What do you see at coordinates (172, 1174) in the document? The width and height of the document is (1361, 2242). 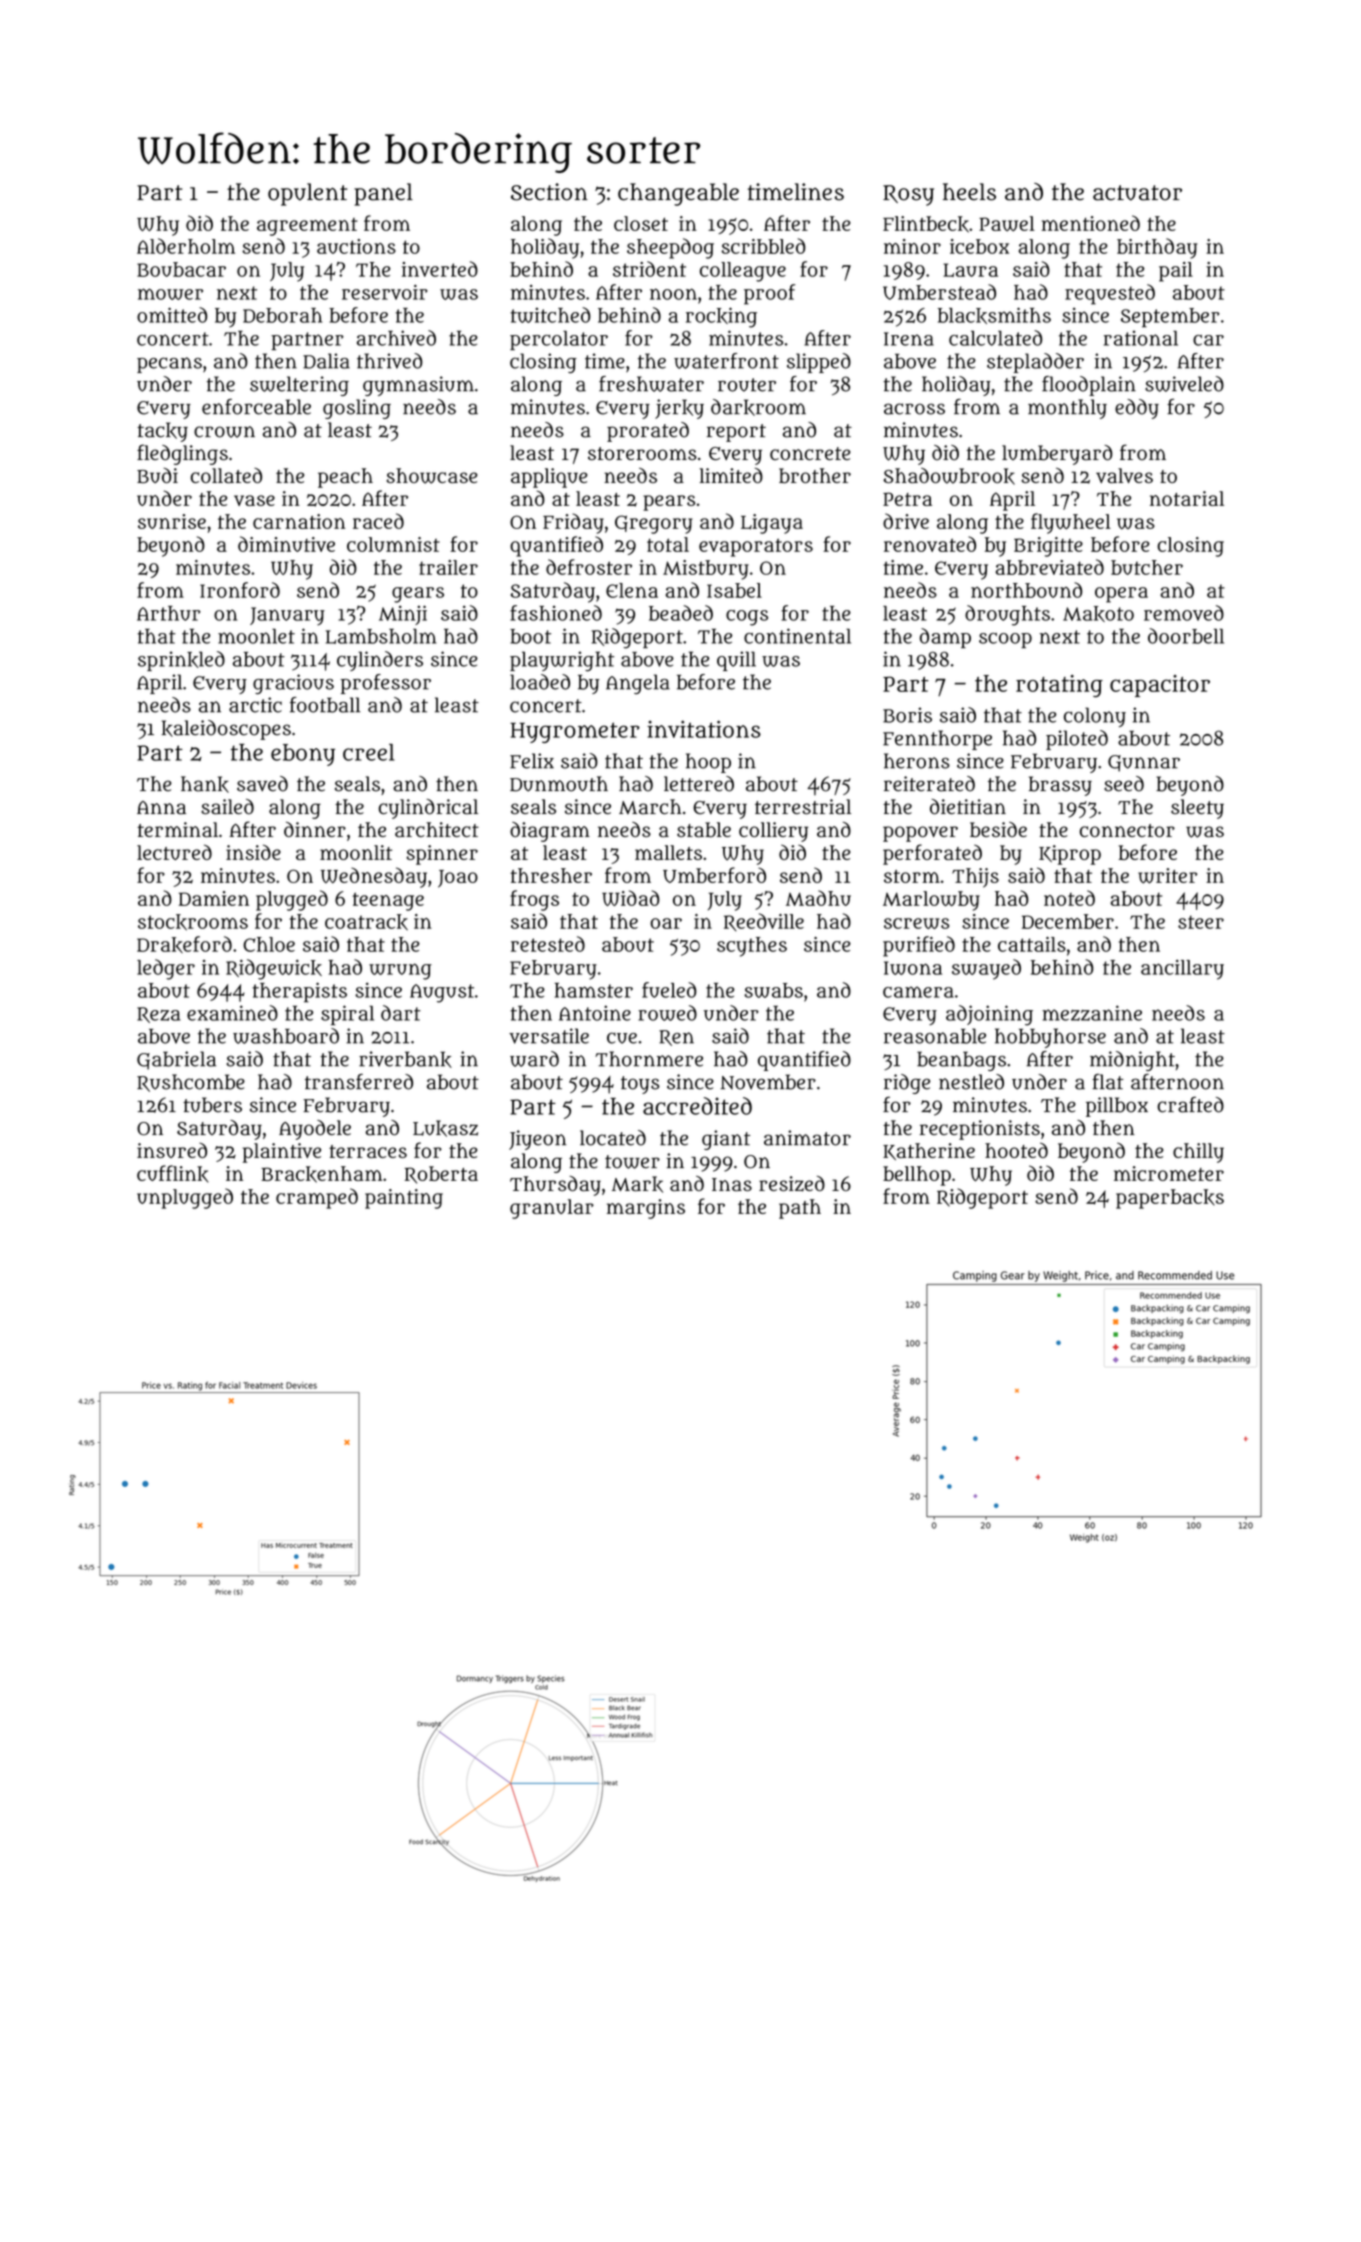 I see `cufflink` at bounding box center [172, 1174].
